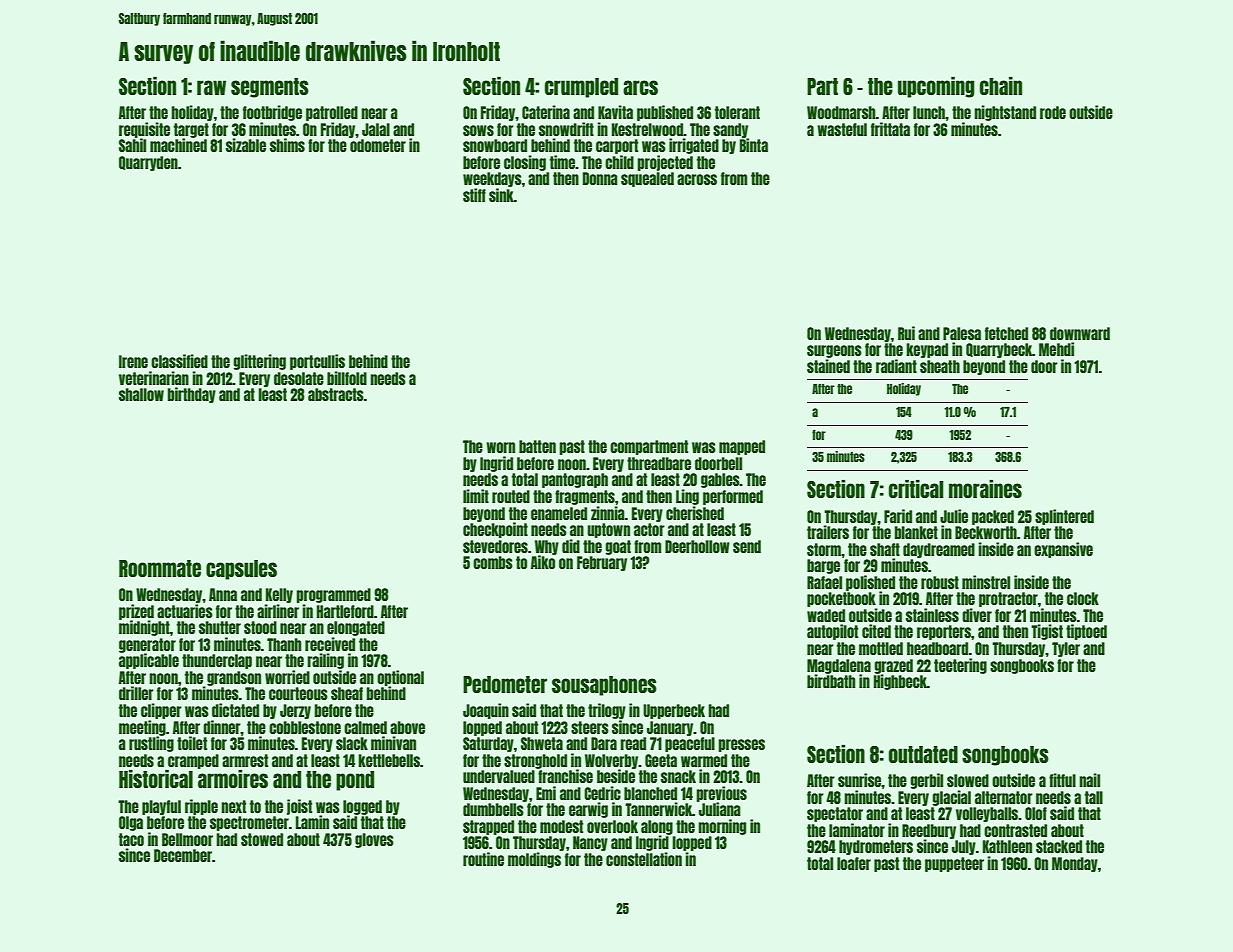 The height and width of the page is (952, 1233). I want to click on Aiko, so click(543, 562).
